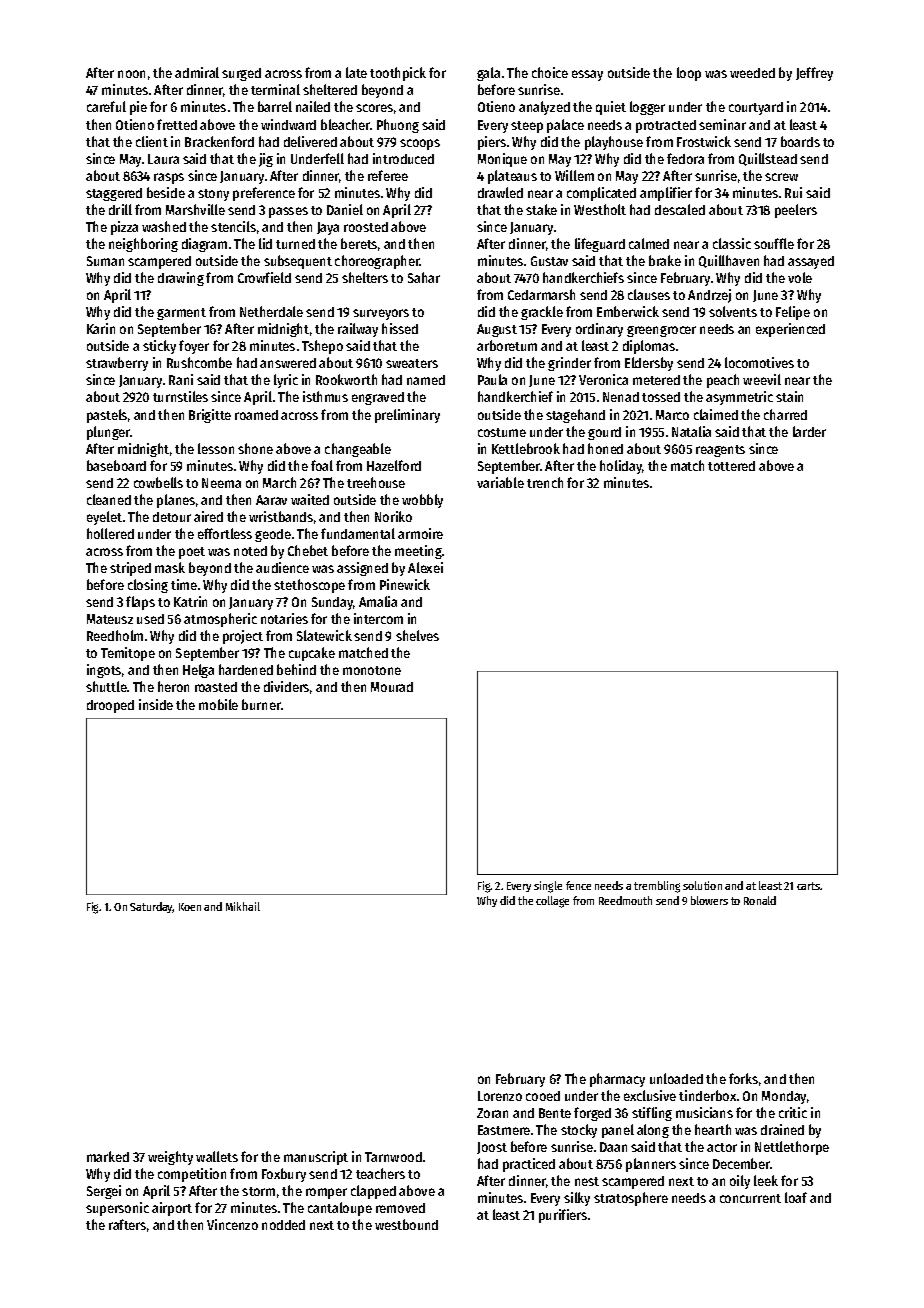 The width and height of the page is (924, 1308). Describe the element at coordinates (649, 243) in the page. I see `calmed` at that location.
